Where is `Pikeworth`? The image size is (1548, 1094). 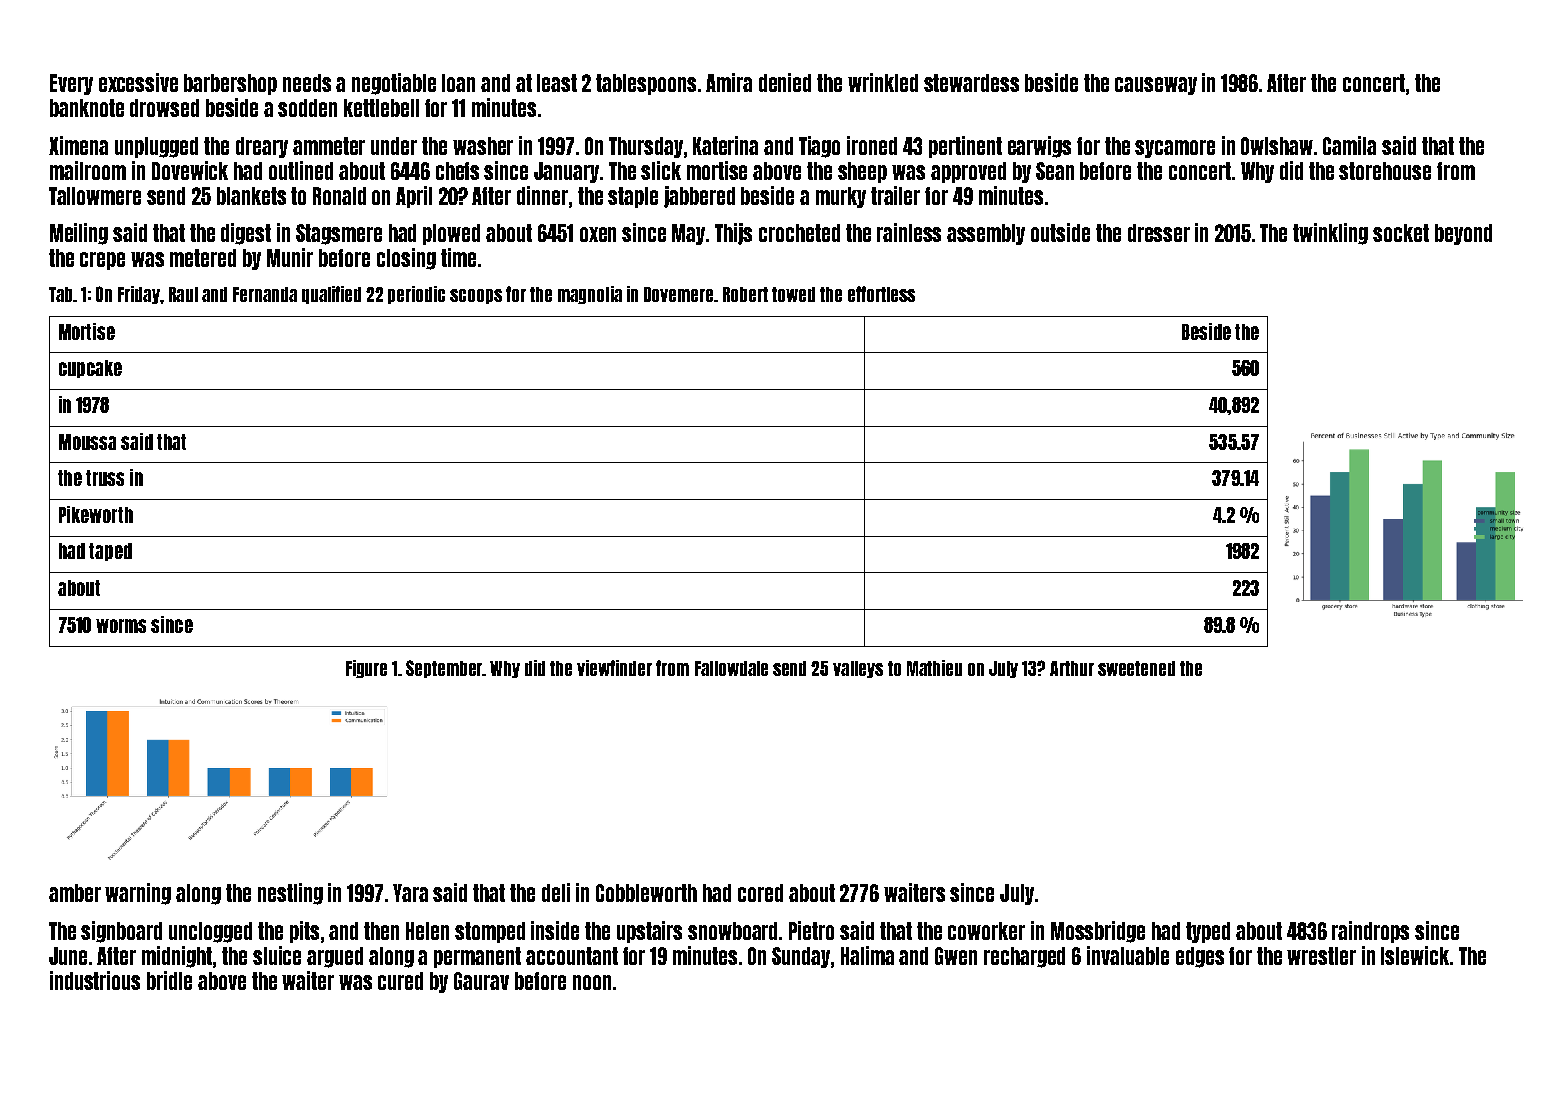
Pikeworth is located at coordinates (96, 514).
